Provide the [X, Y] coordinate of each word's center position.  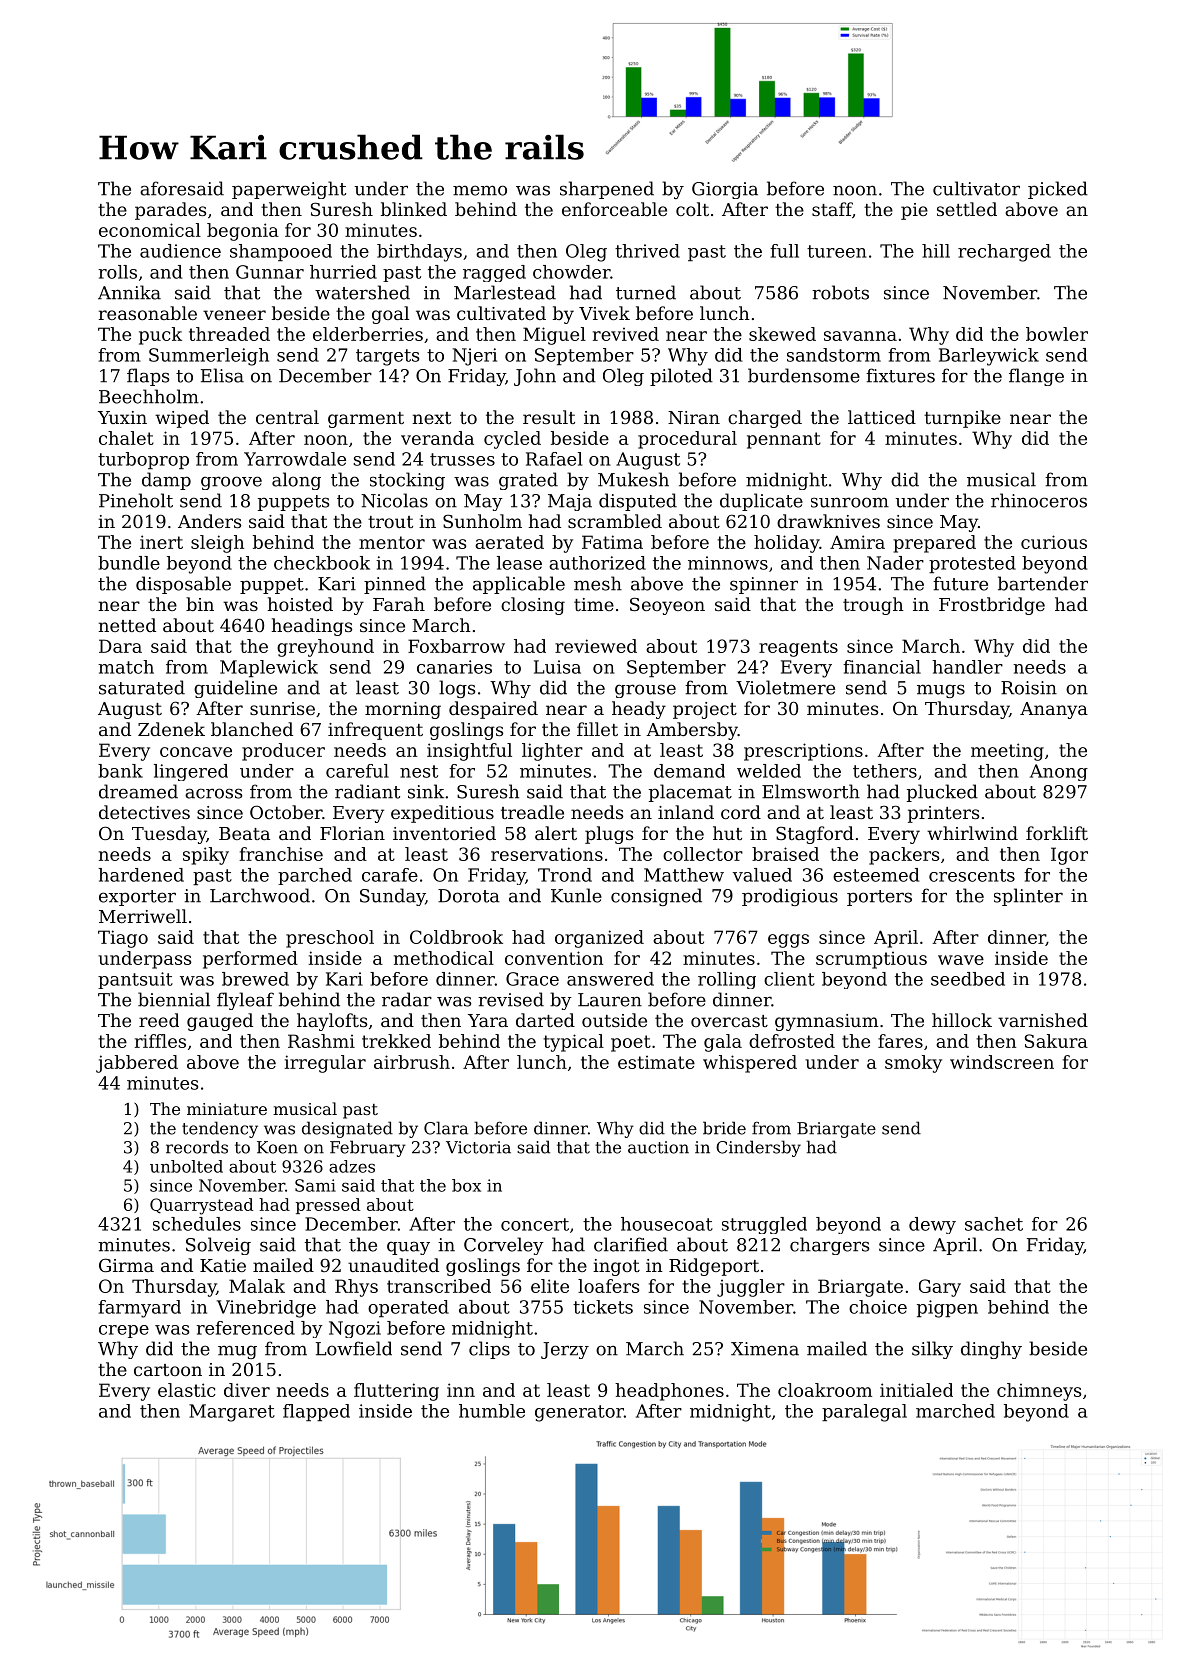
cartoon [168, 1370]
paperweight [289, 190]
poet [631, 1043]
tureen [837, 251]
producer [283, 752]
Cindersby [758, 1148]
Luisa [557, 667]
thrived [647, 251]
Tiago [123, 939]
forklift [1057, 833]
